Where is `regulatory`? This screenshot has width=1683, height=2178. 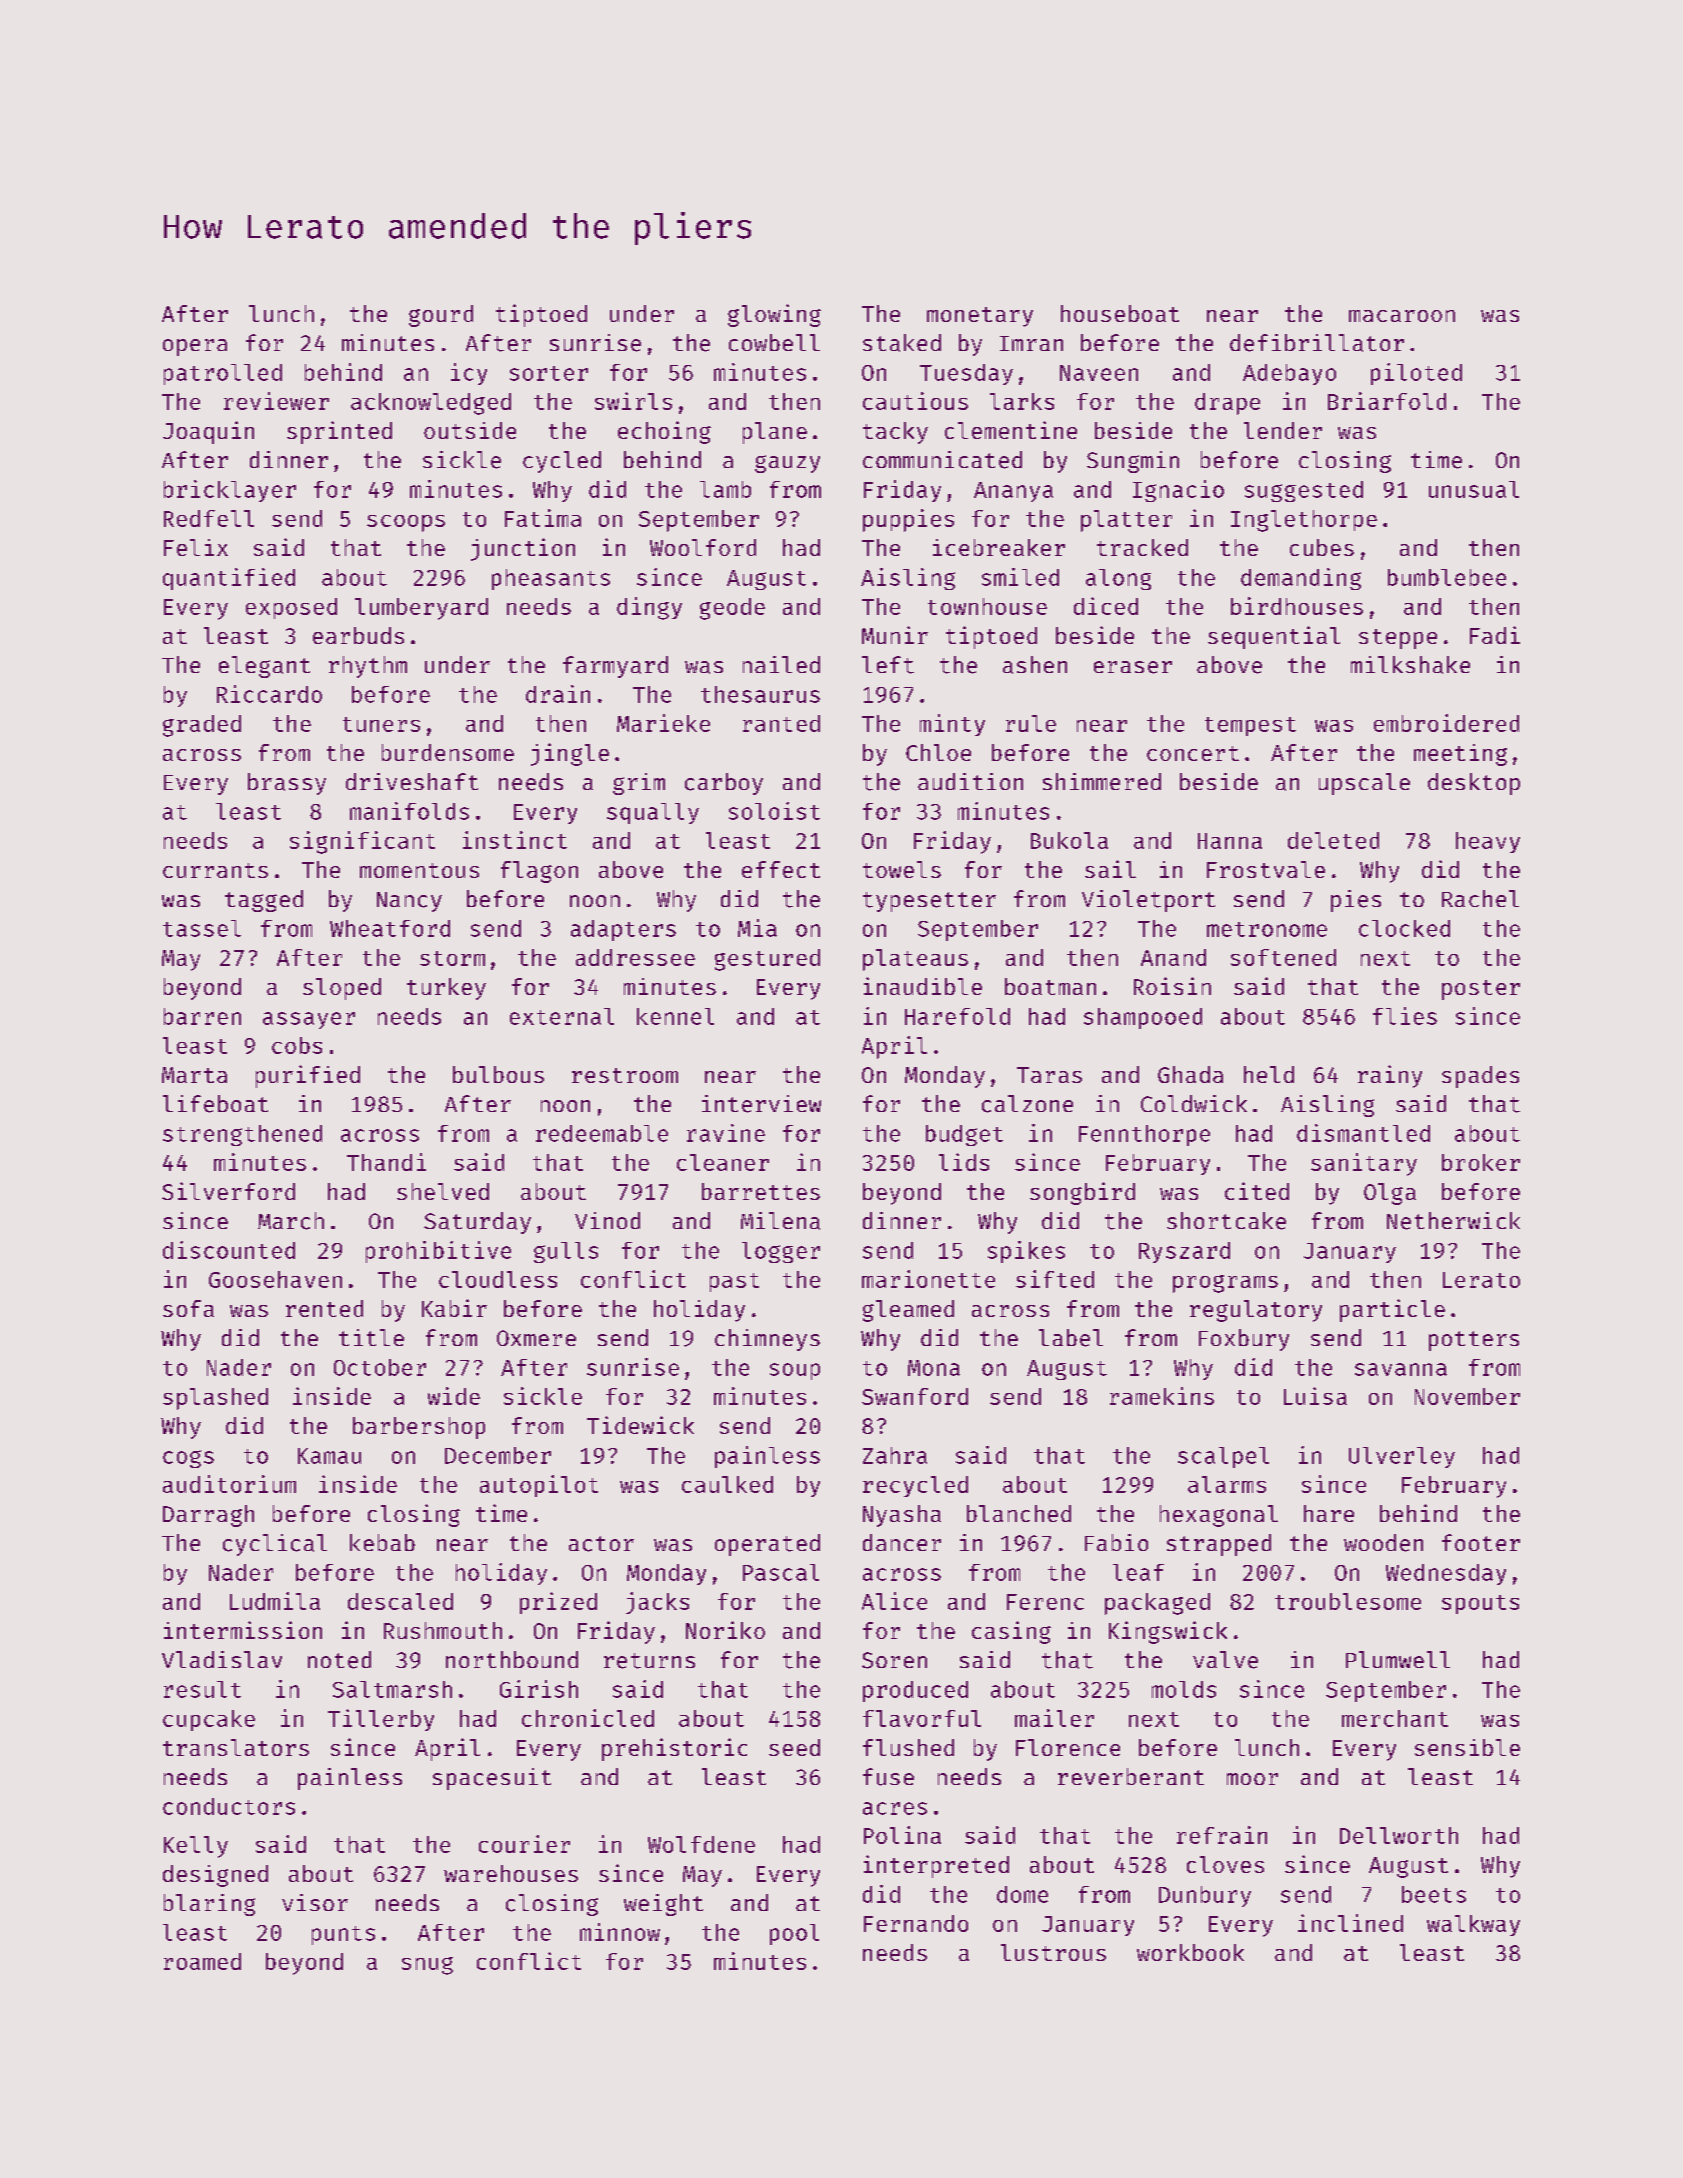 regulatory is located at coordinates (1256, 1311).
